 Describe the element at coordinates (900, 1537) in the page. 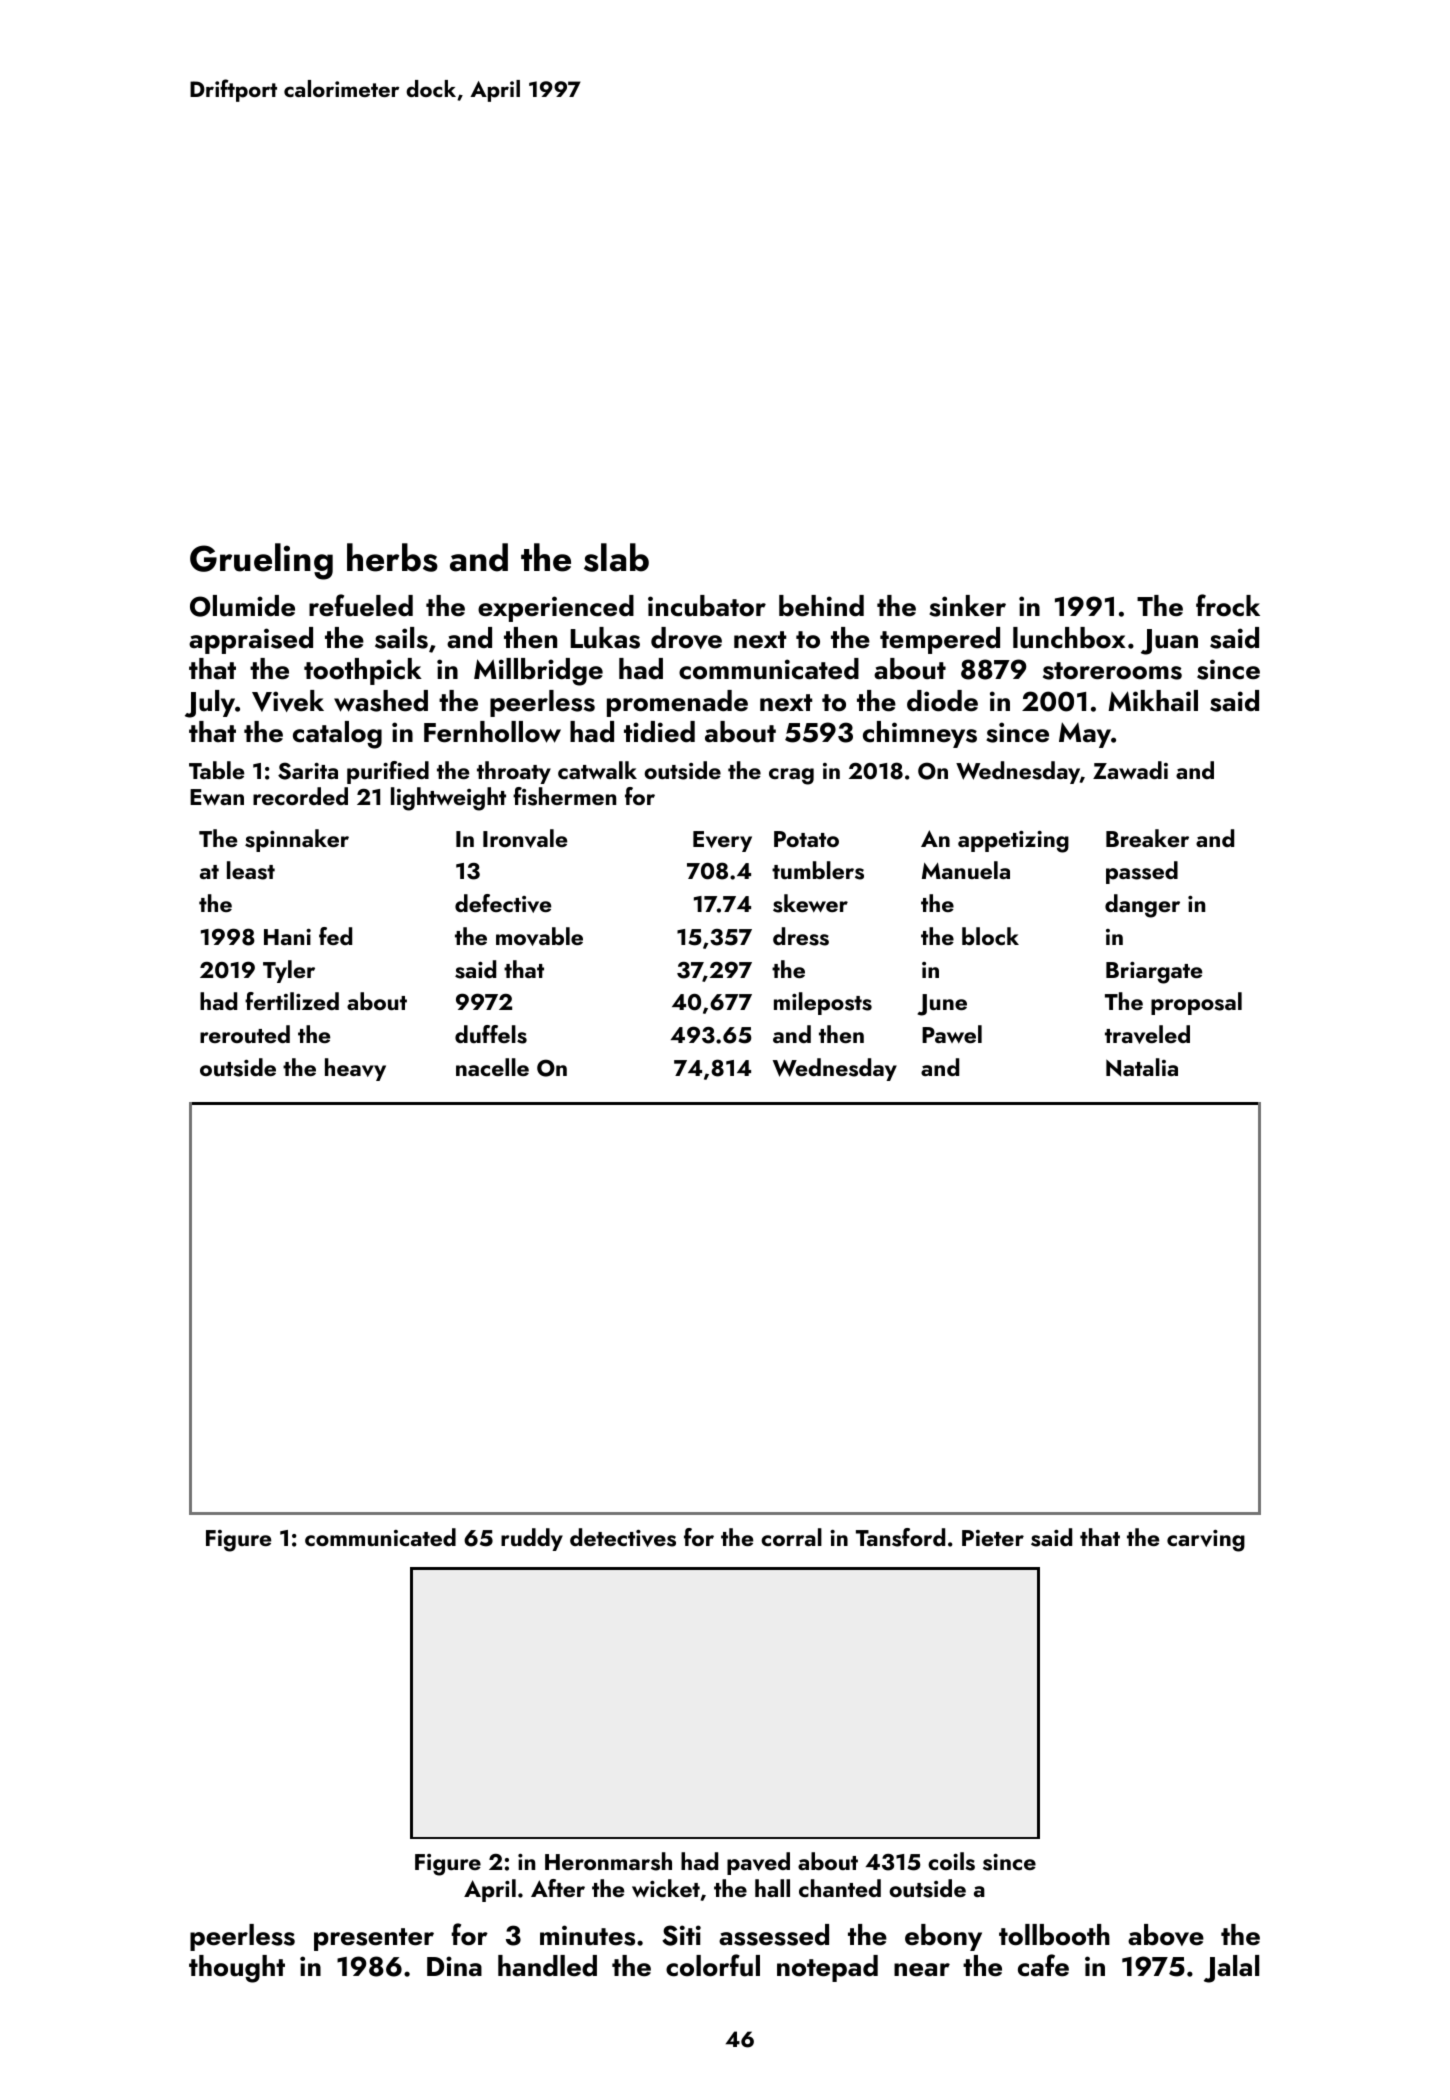

I see `Tansford` at that location.
